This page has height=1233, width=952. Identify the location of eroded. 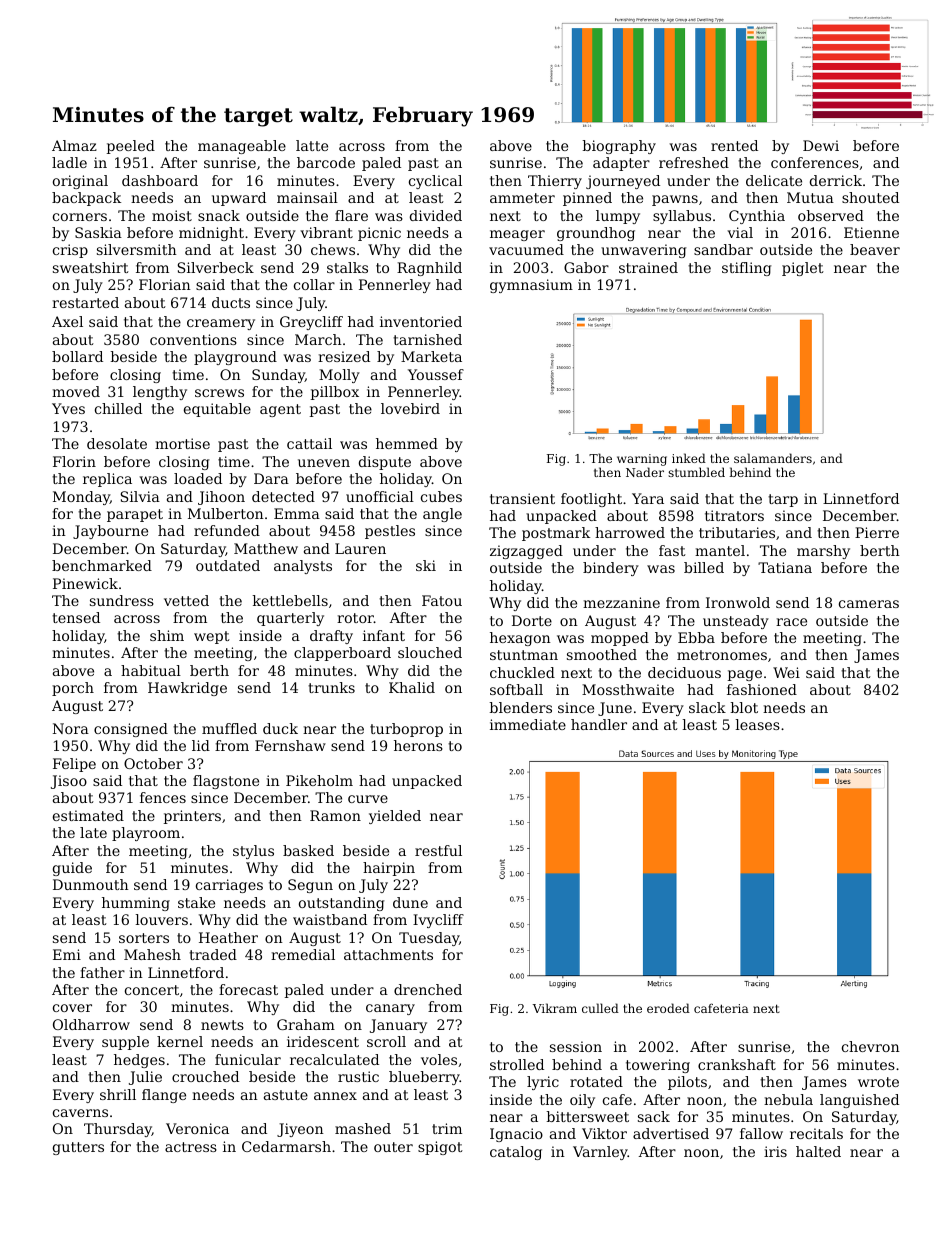
(668, 1008).
